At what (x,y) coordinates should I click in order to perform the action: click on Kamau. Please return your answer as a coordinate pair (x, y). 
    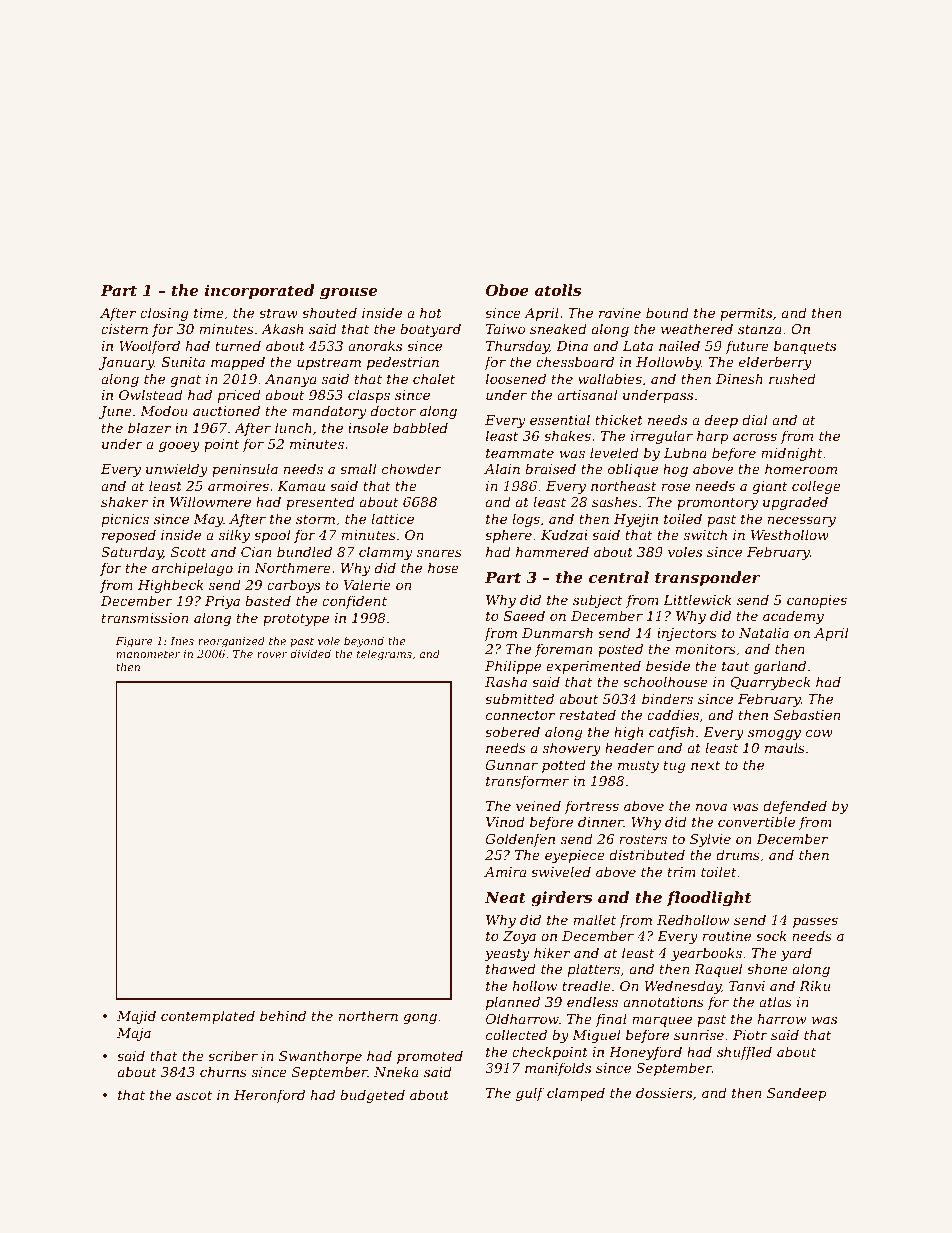
    Looking at the image, I should click on (301, 486).
